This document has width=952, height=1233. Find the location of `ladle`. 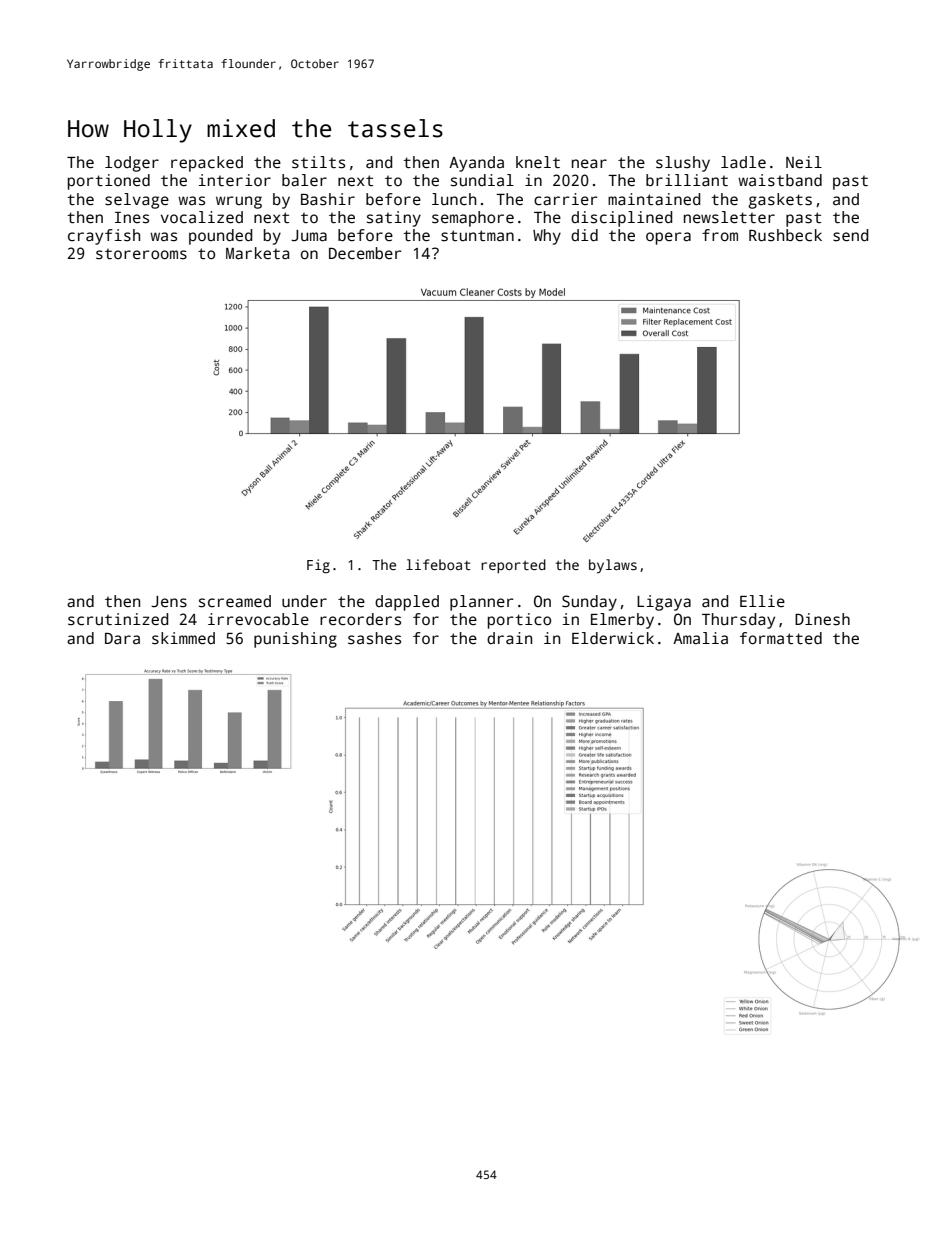

ladle is located at coordinates (743, 162).
